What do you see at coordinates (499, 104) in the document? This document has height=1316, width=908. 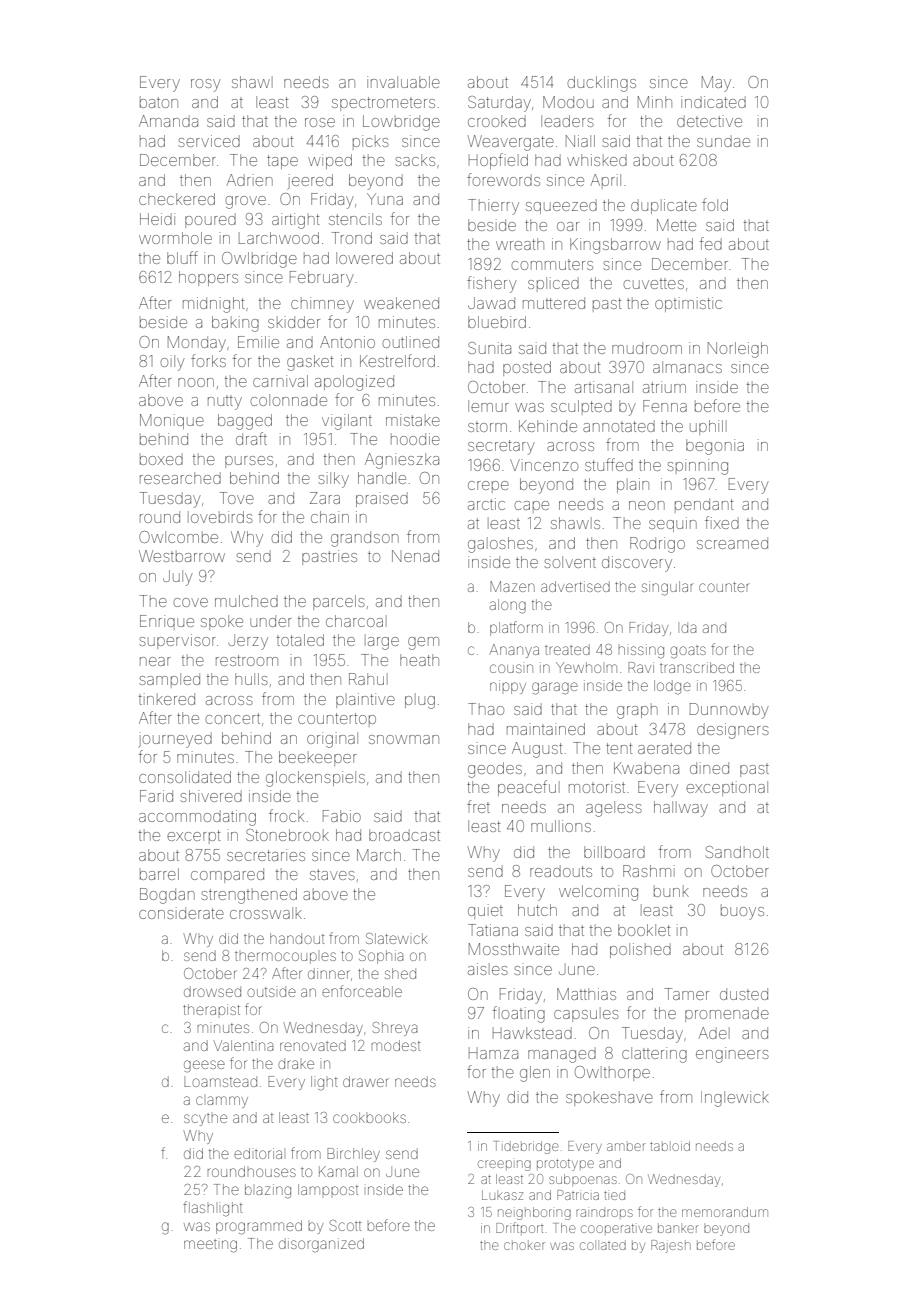 I see `Saturday` at bounding box center [499, 104].
